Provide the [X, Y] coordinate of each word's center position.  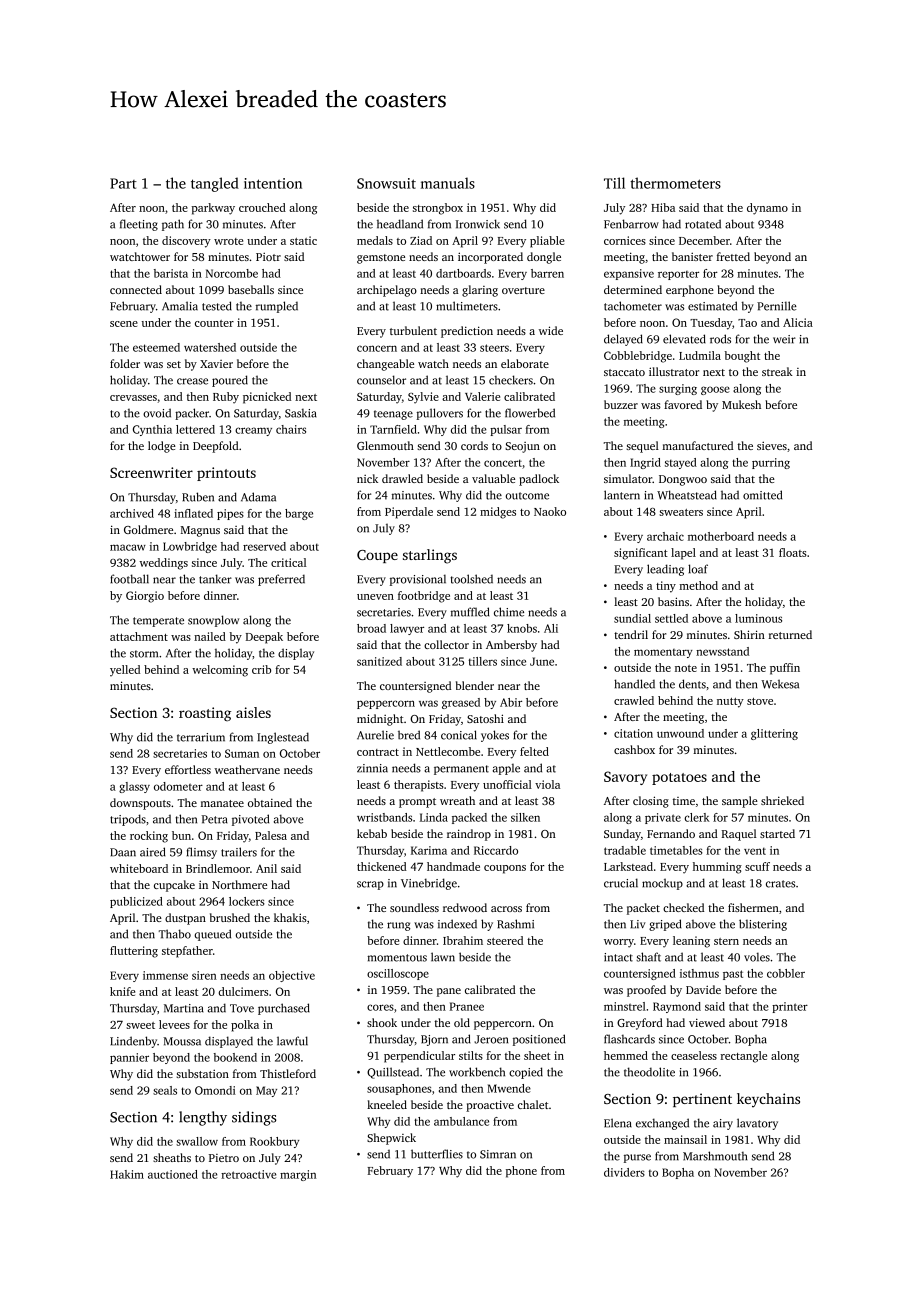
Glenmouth [385, 445]
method [698, 585]
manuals [448, 183]
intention [273, 183]
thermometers [675, 183]
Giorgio [145, 597]
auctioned [173, 1174]
